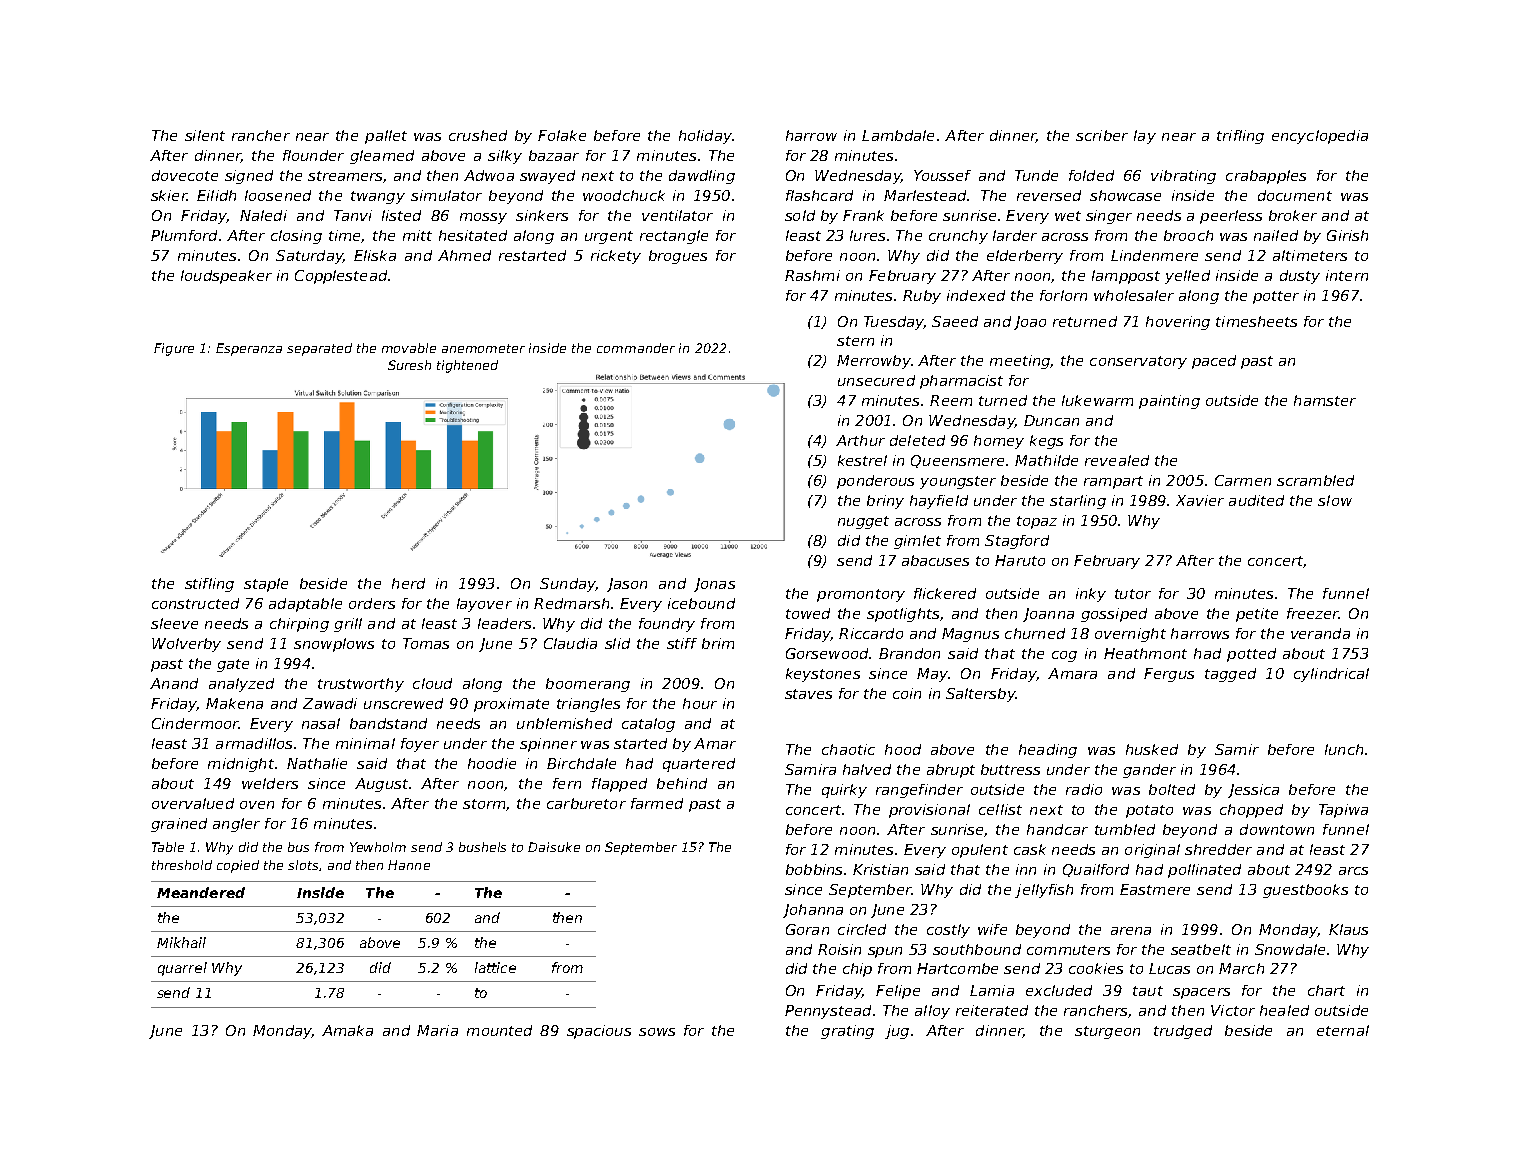  What do you see at coordinates (657, 803) in the document?
I see `farmed` at bounding box center [657, 803].
